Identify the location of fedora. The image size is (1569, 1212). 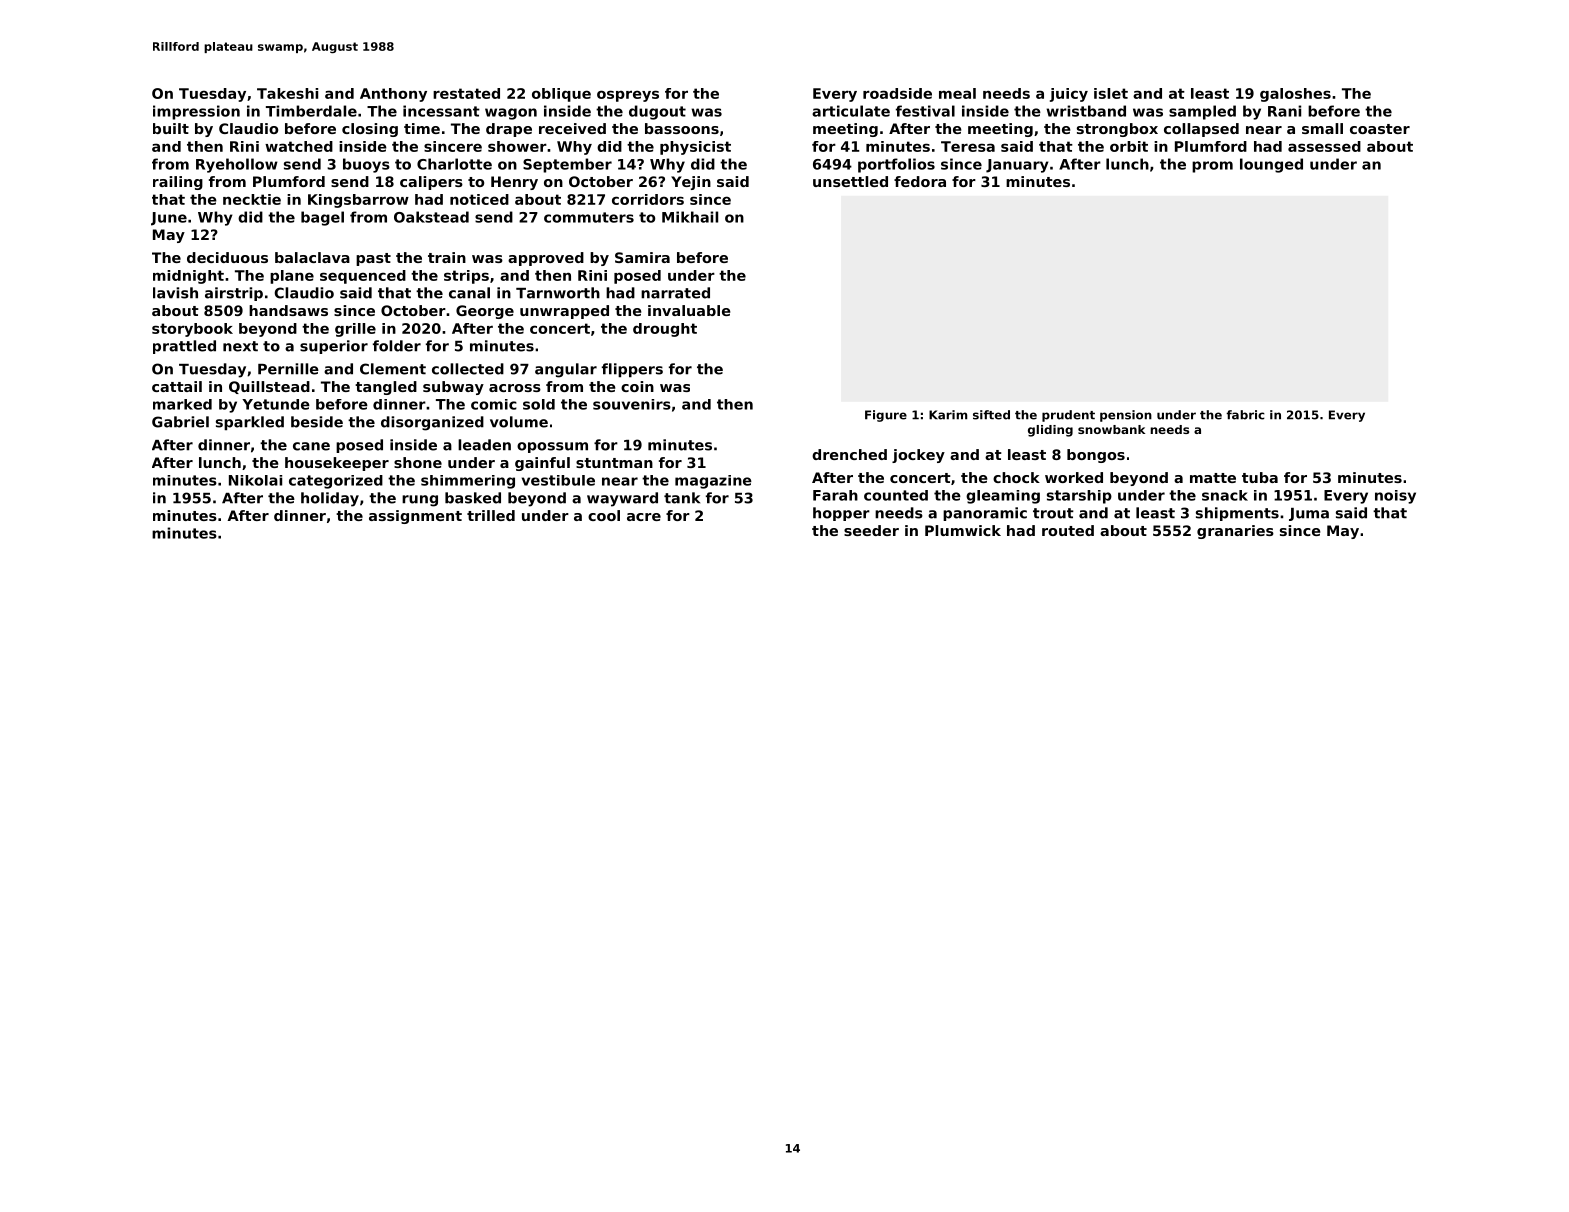
(920, 181).
